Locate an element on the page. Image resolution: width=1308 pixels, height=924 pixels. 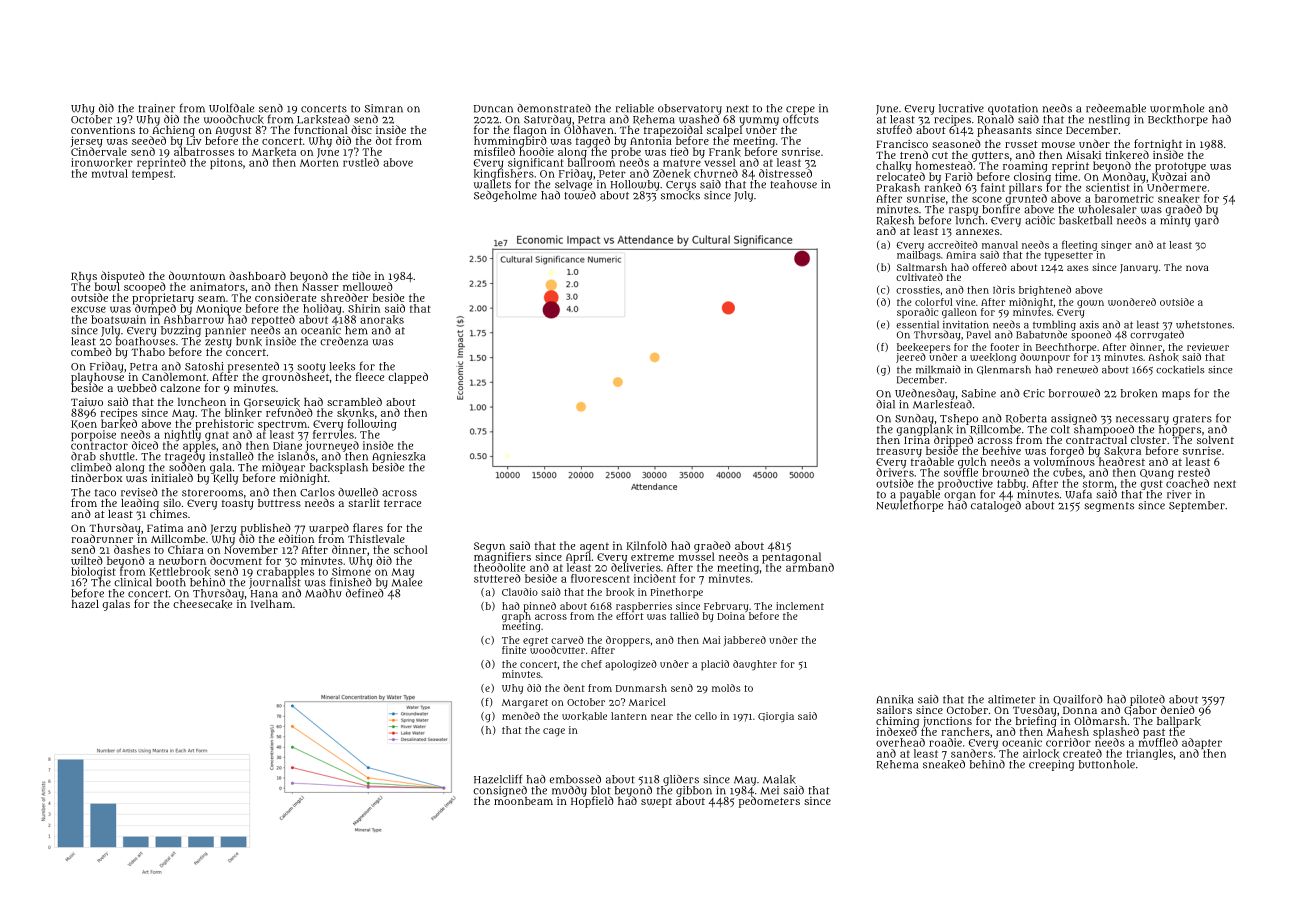
pitons is located at coordinates (226, 163).
